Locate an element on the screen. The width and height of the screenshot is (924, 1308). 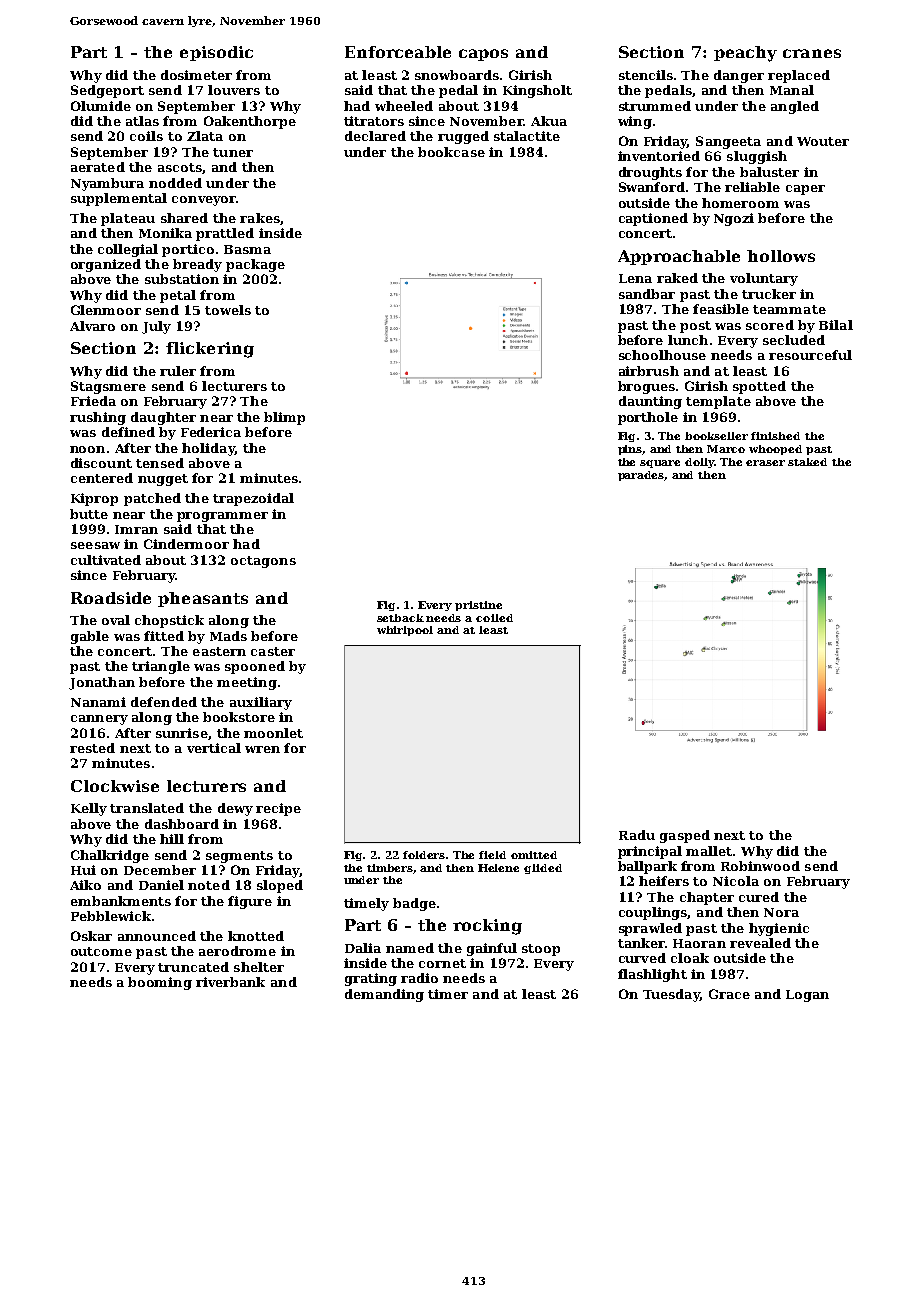
declared is located at coordinates (375, 136).
